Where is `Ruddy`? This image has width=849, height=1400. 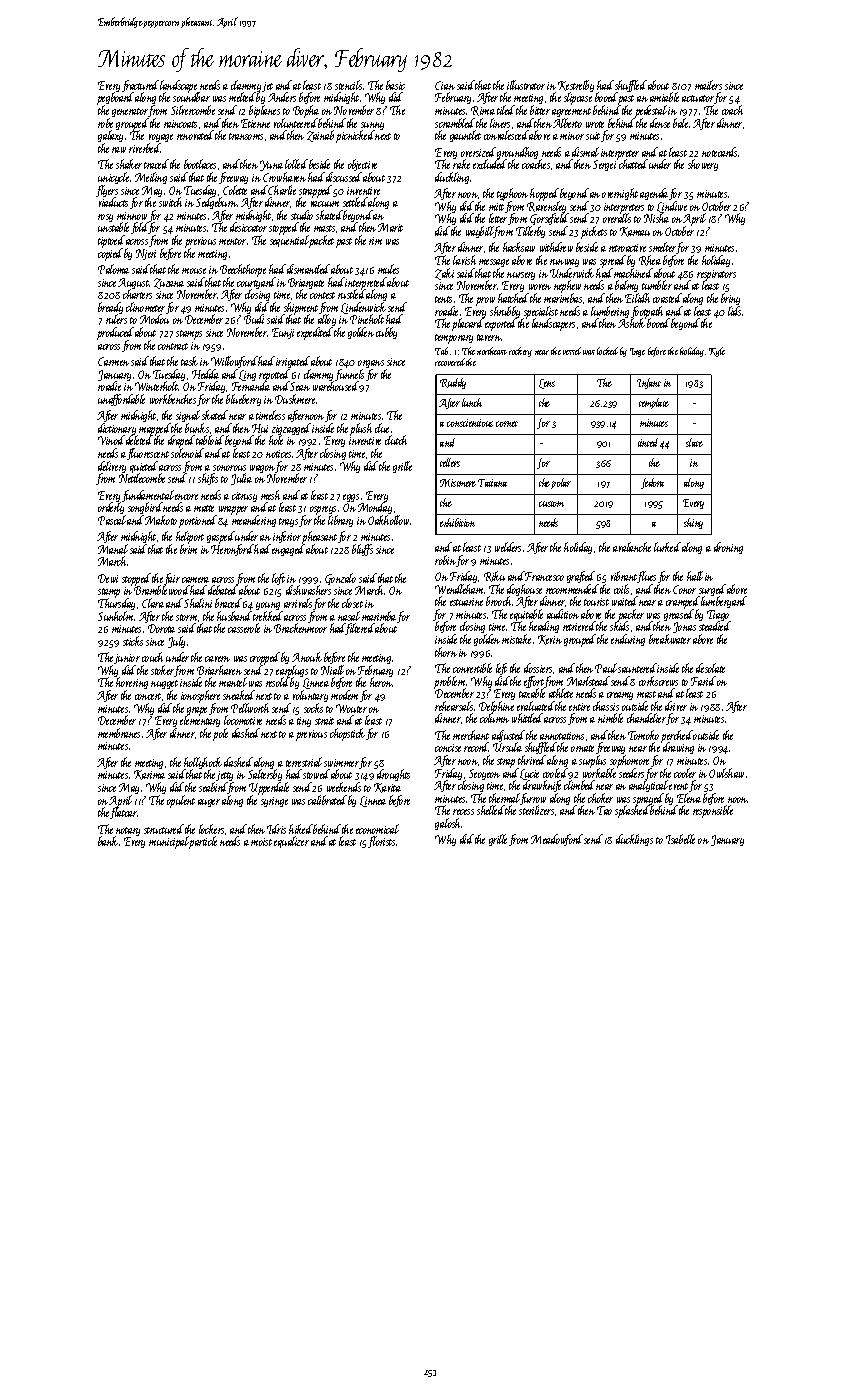
Ruddy is located at coordinates (453, 383).
